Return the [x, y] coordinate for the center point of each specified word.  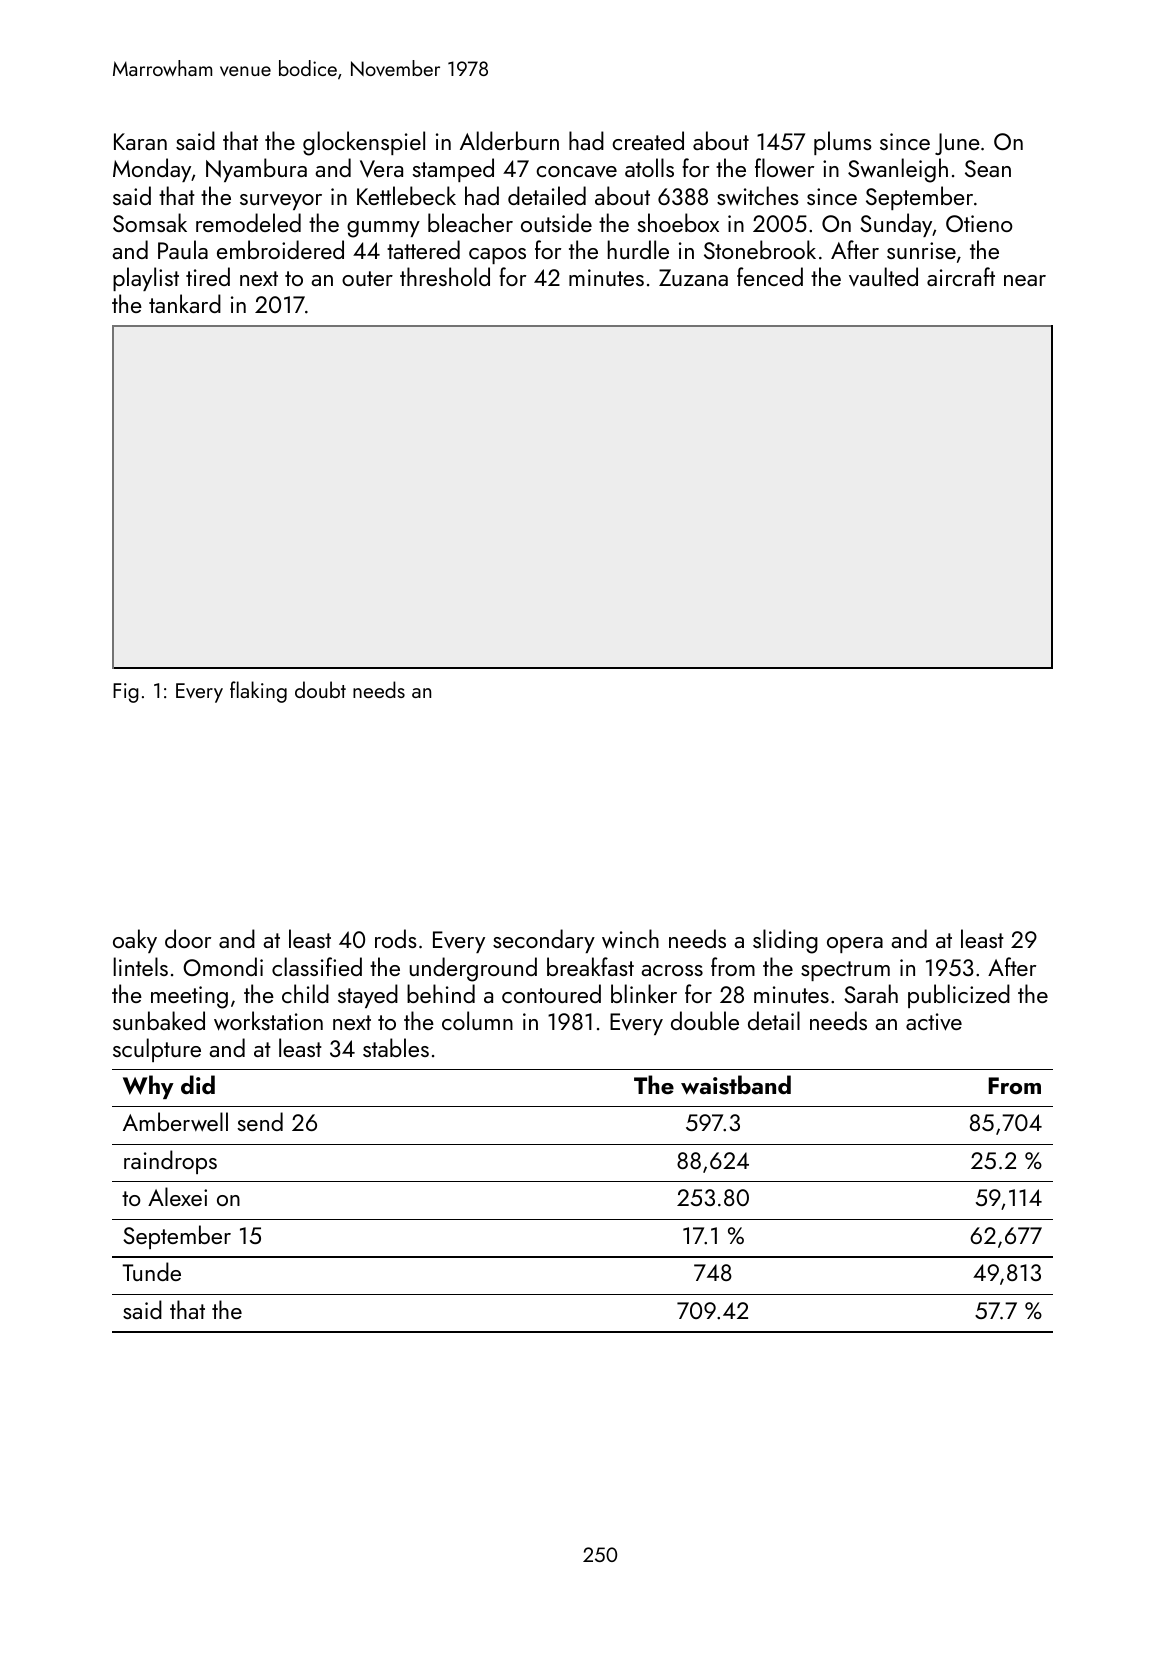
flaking [258, 692]
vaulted [883, 276]
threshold [445, 276]
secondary [544, 941]
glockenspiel [364, 143]
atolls [649, 167]
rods [396, 938]
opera [855, 945]
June [957, 144]
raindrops [170, 1162]
